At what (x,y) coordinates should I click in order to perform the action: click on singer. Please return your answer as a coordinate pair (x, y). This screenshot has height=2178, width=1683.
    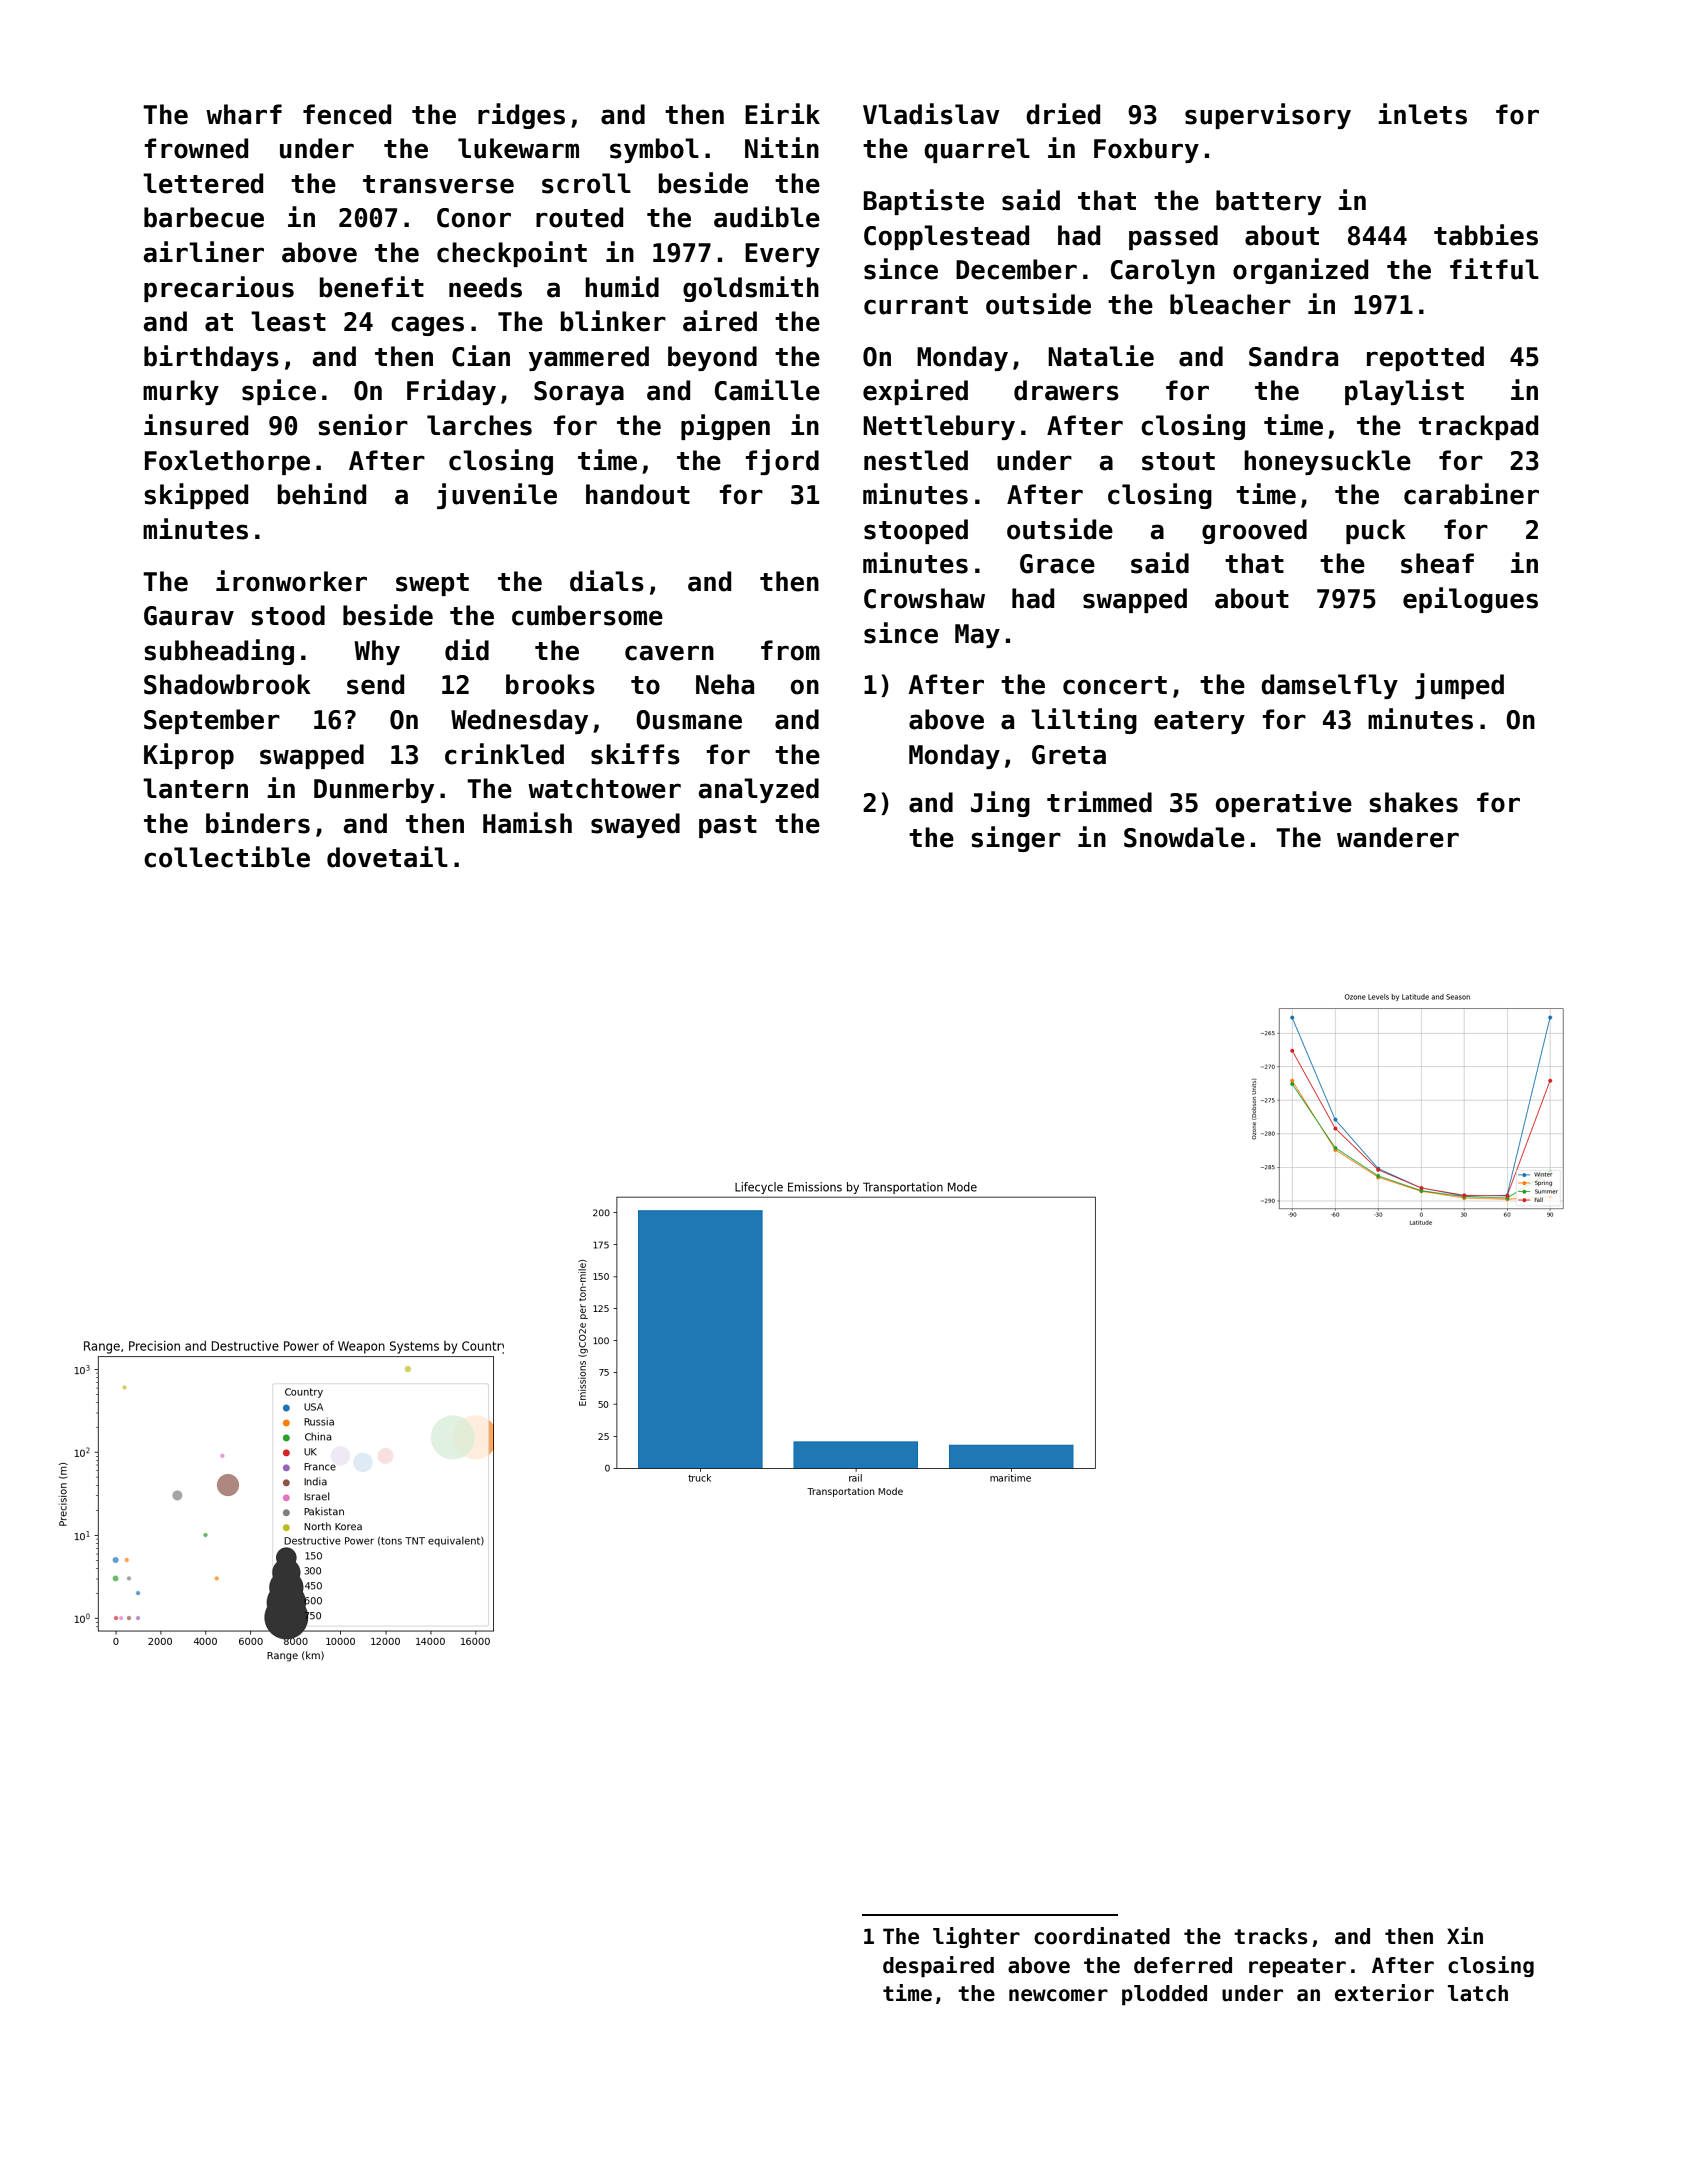
    Looking at the image, I should click on (1016, 839).
